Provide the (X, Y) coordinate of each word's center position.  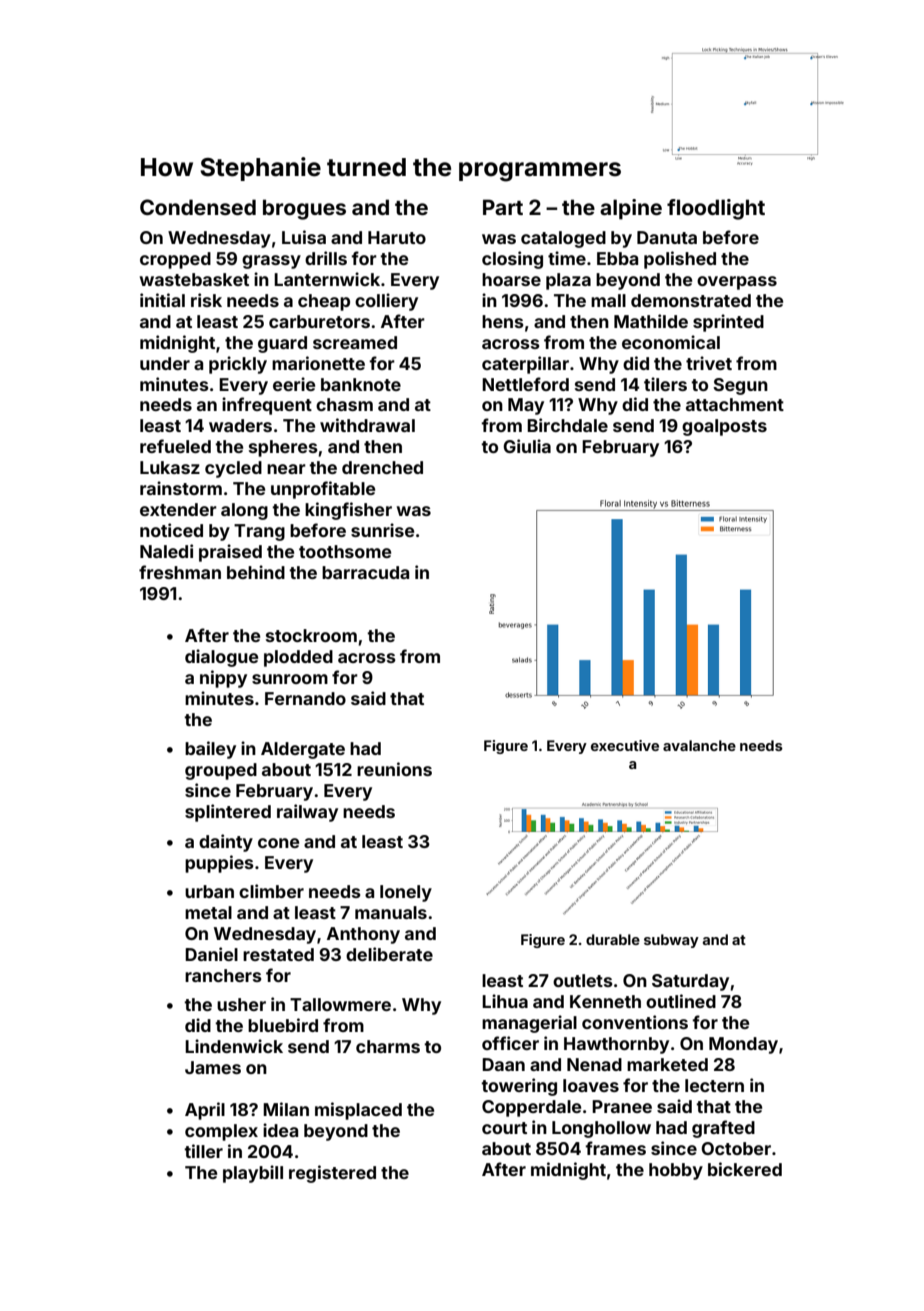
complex (221, 1132)
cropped (175, 260)
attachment (735, 404)
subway (671, 941)
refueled (175, 446)
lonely (406, 893)
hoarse (511, 279)
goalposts (724, 427)
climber (271, 891)
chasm (344, 404)
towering (519, 1087)
